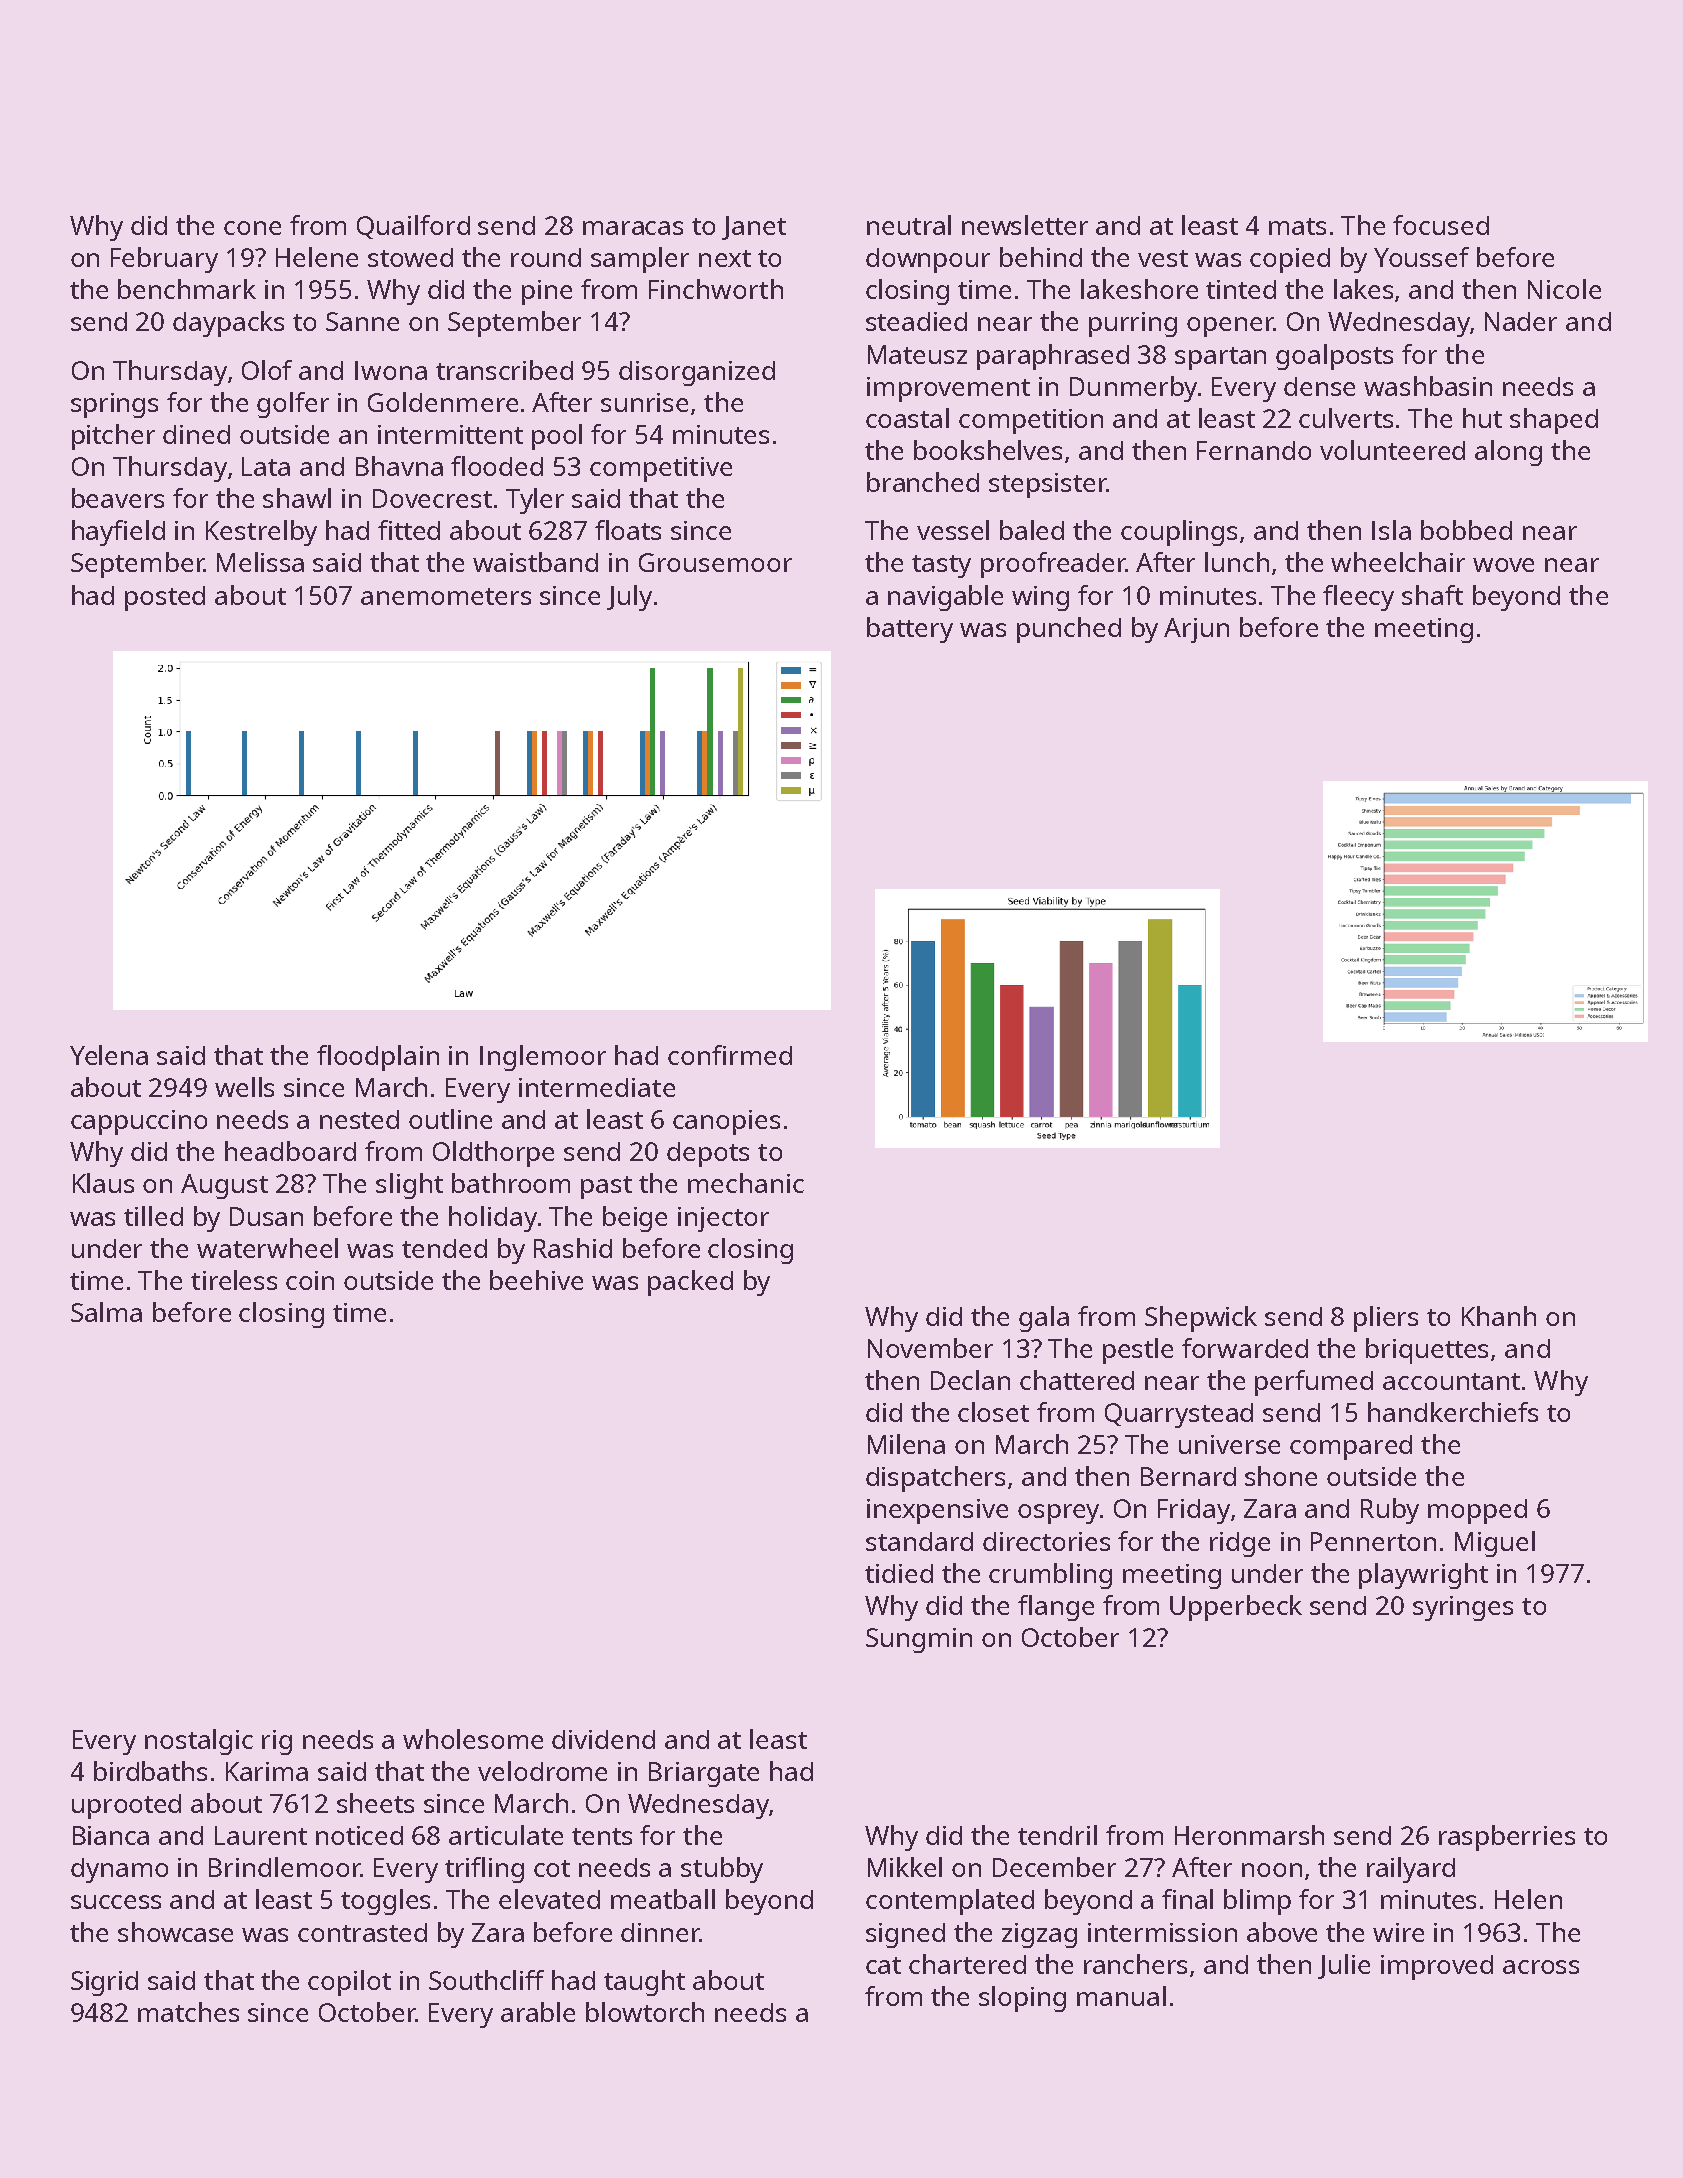  What do you see at coordinates (1392, 450) in the document?
I see `volunteered` at bounding box center [1392, 450].
